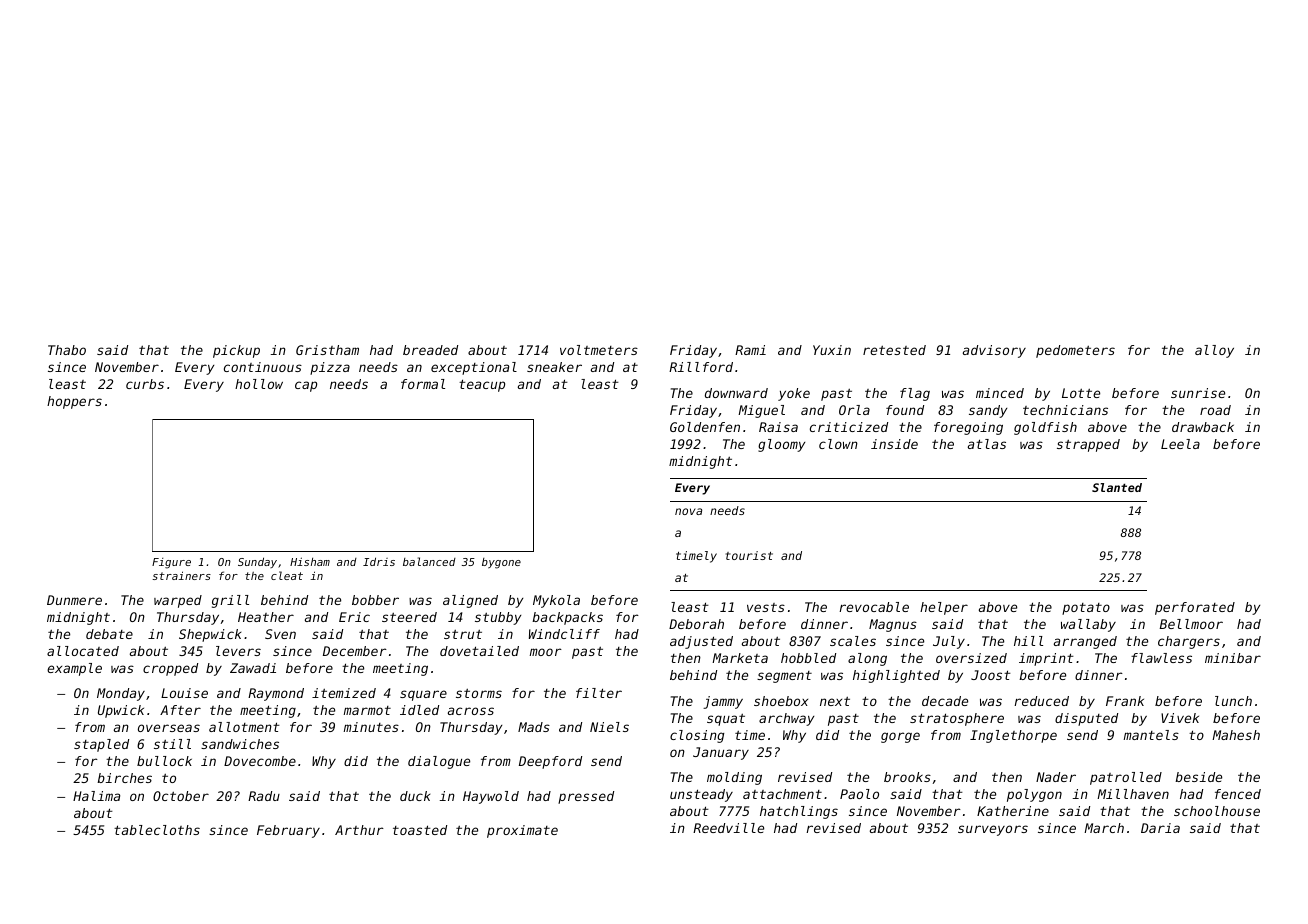 The image size is (1308, 924). Describe the element at coordinates (379, 561) in the screenshot. I see `Idris` at that location.
